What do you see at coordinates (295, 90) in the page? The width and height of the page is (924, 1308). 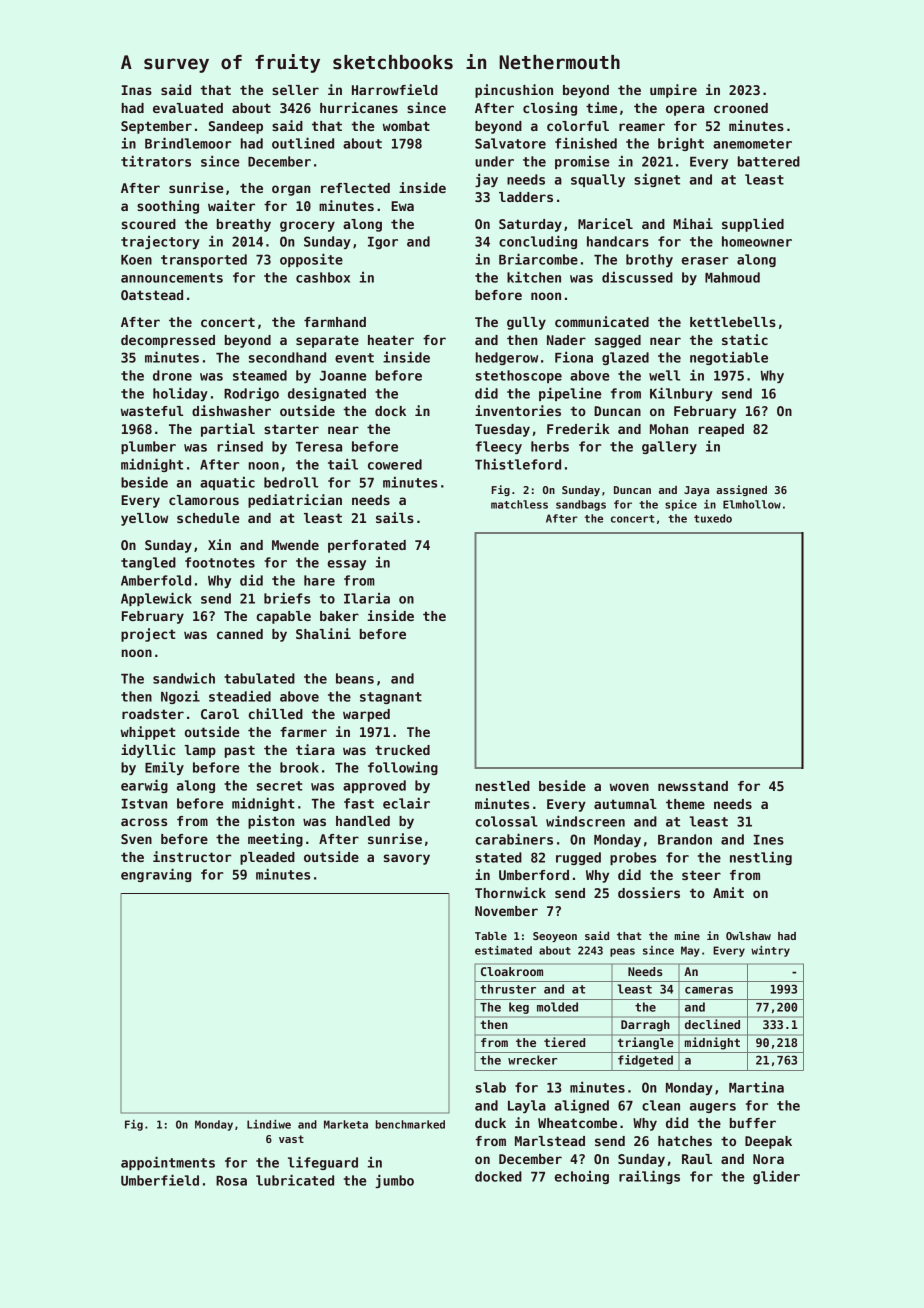 I see `seller` at bounding box center [295, 90].
